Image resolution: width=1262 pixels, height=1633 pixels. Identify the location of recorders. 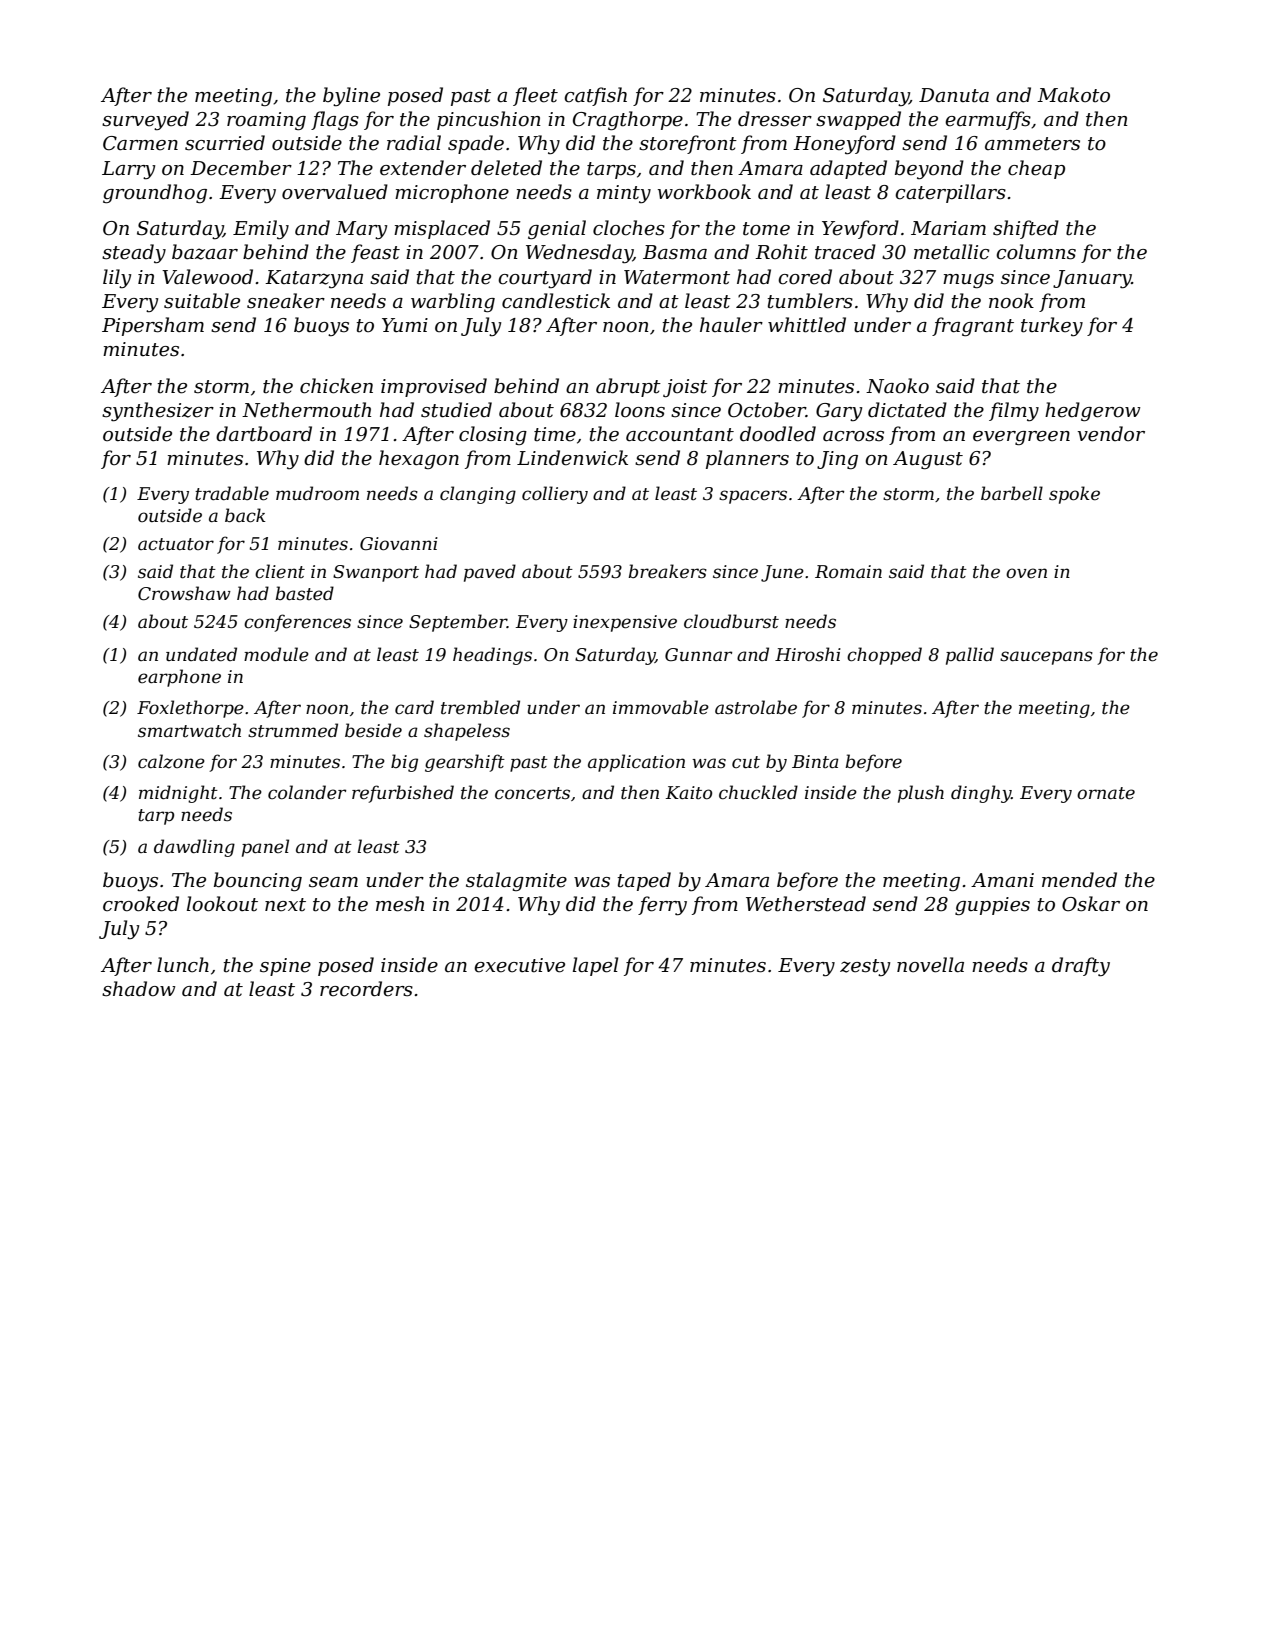
(366, 989).
